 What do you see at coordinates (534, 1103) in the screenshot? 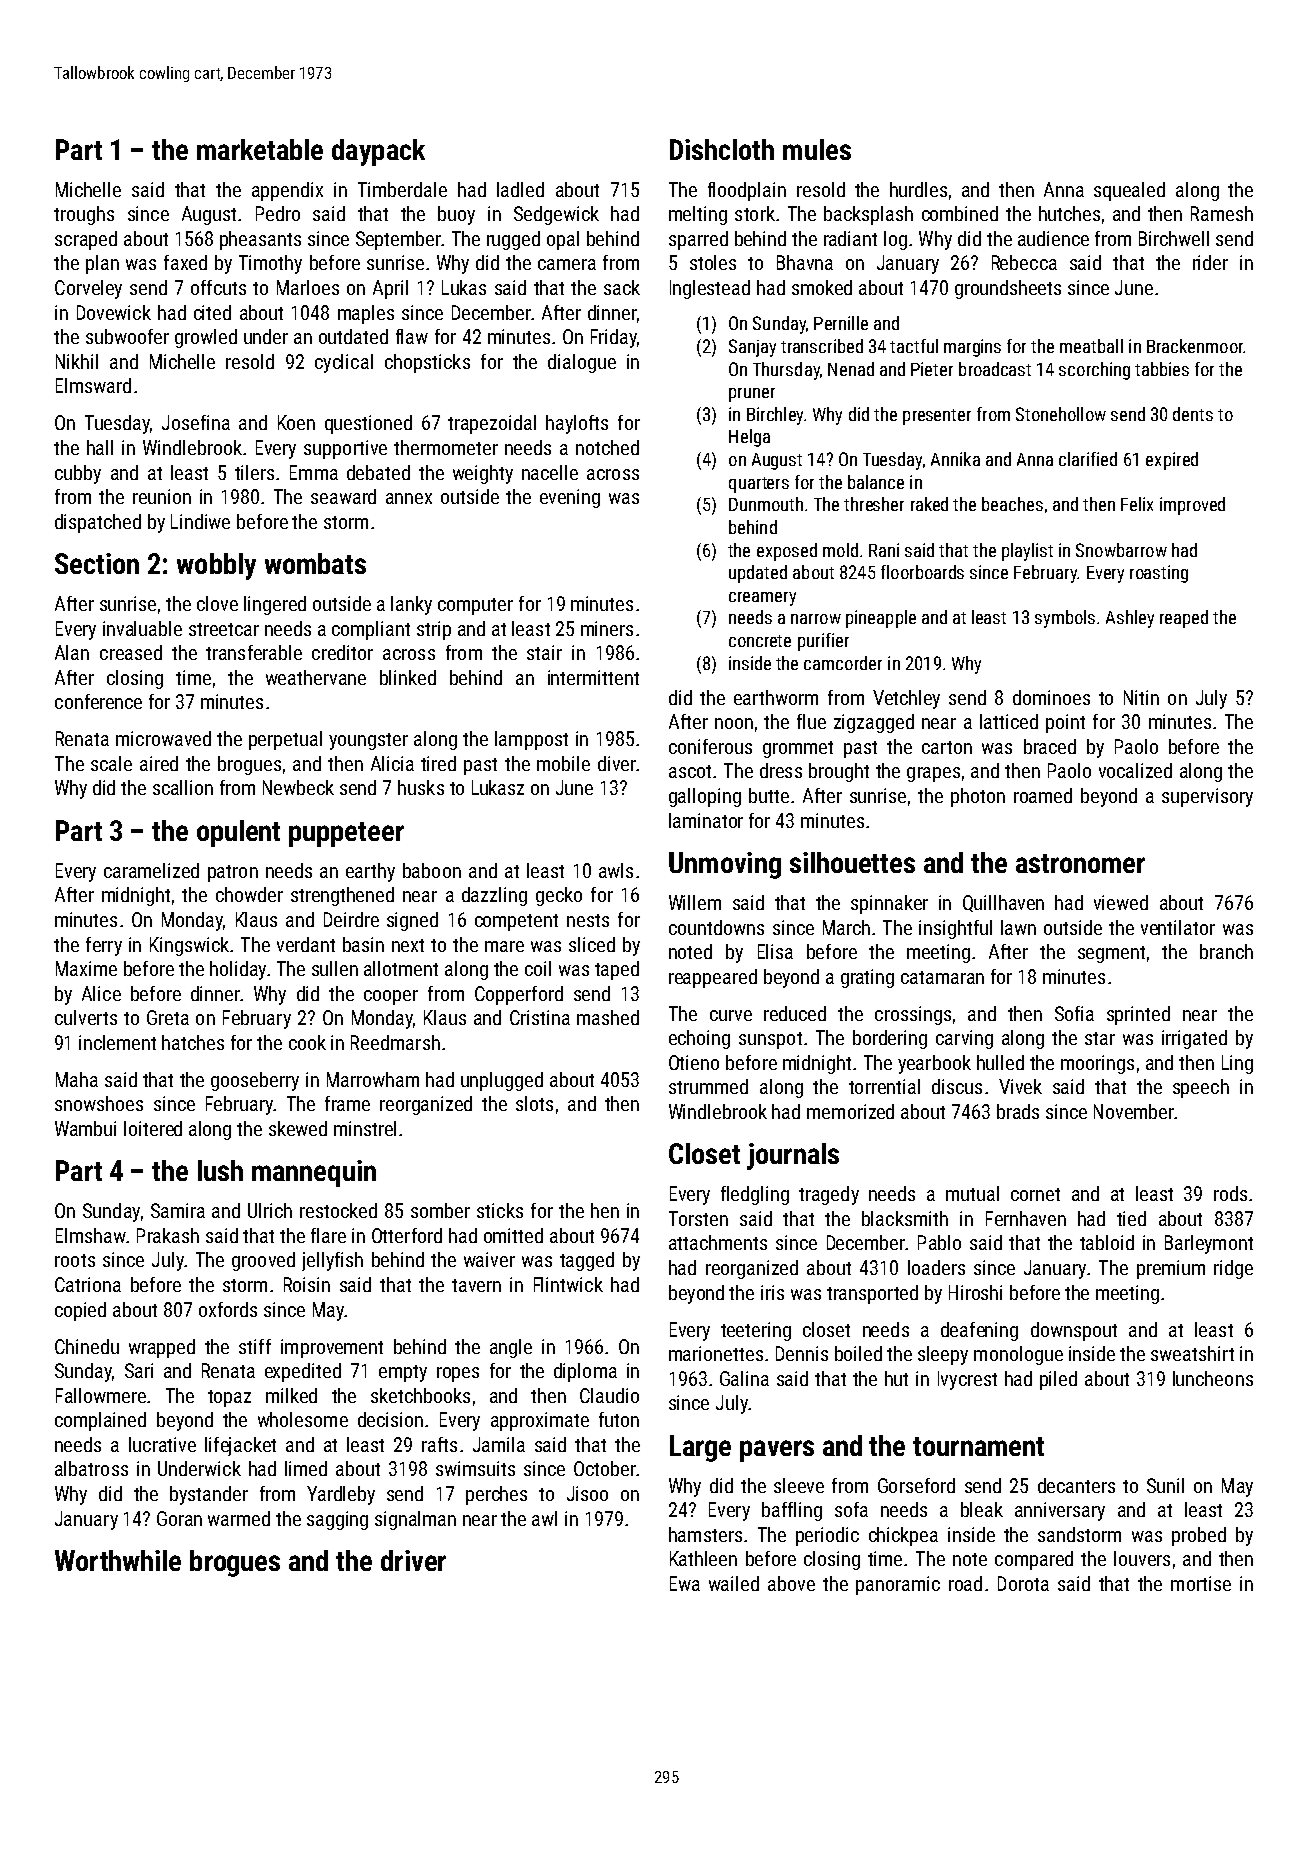
I see `slots` at bounding box center [534, 1103].
